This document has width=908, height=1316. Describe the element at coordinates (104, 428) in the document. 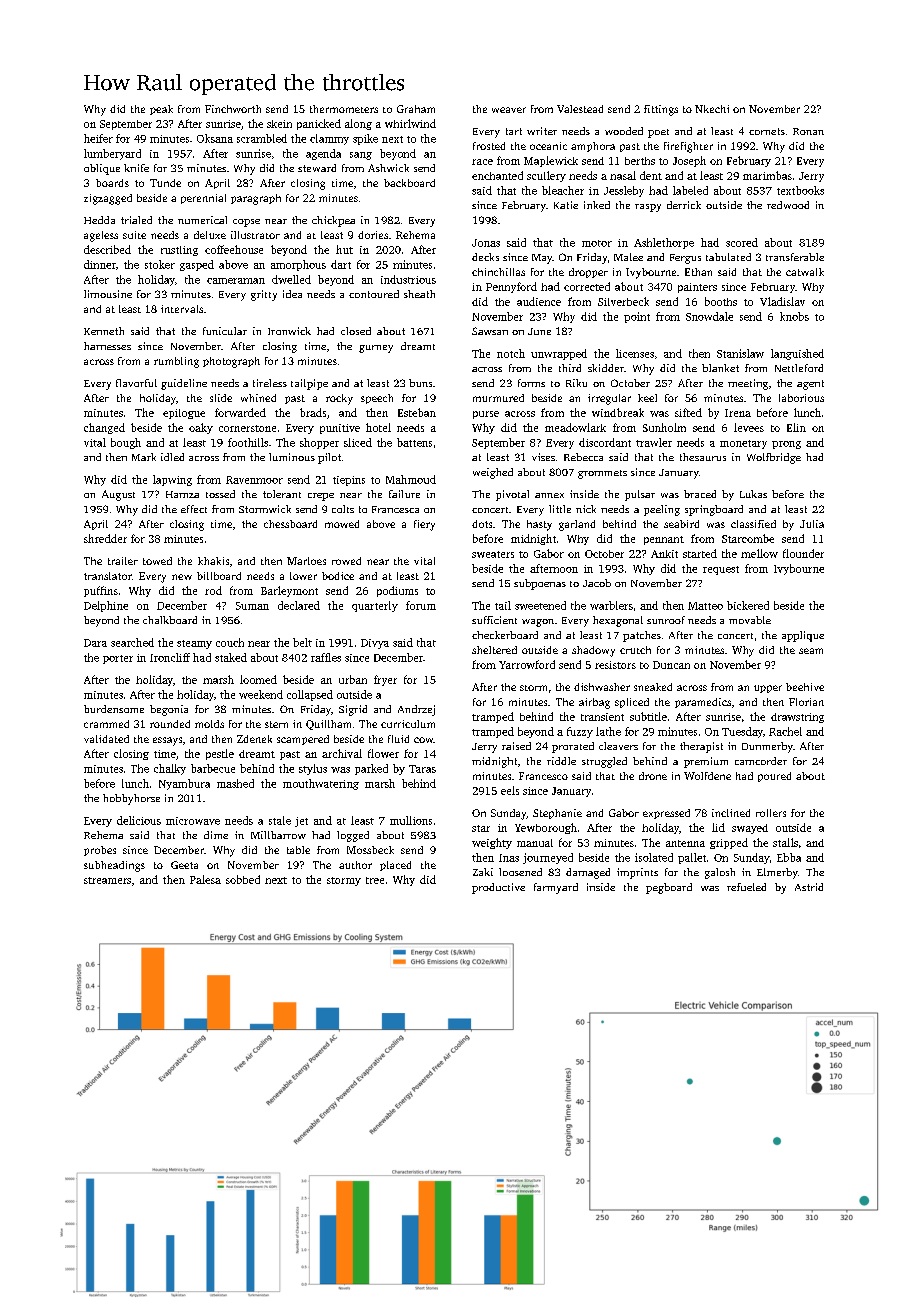

I see `changed` at that location.
